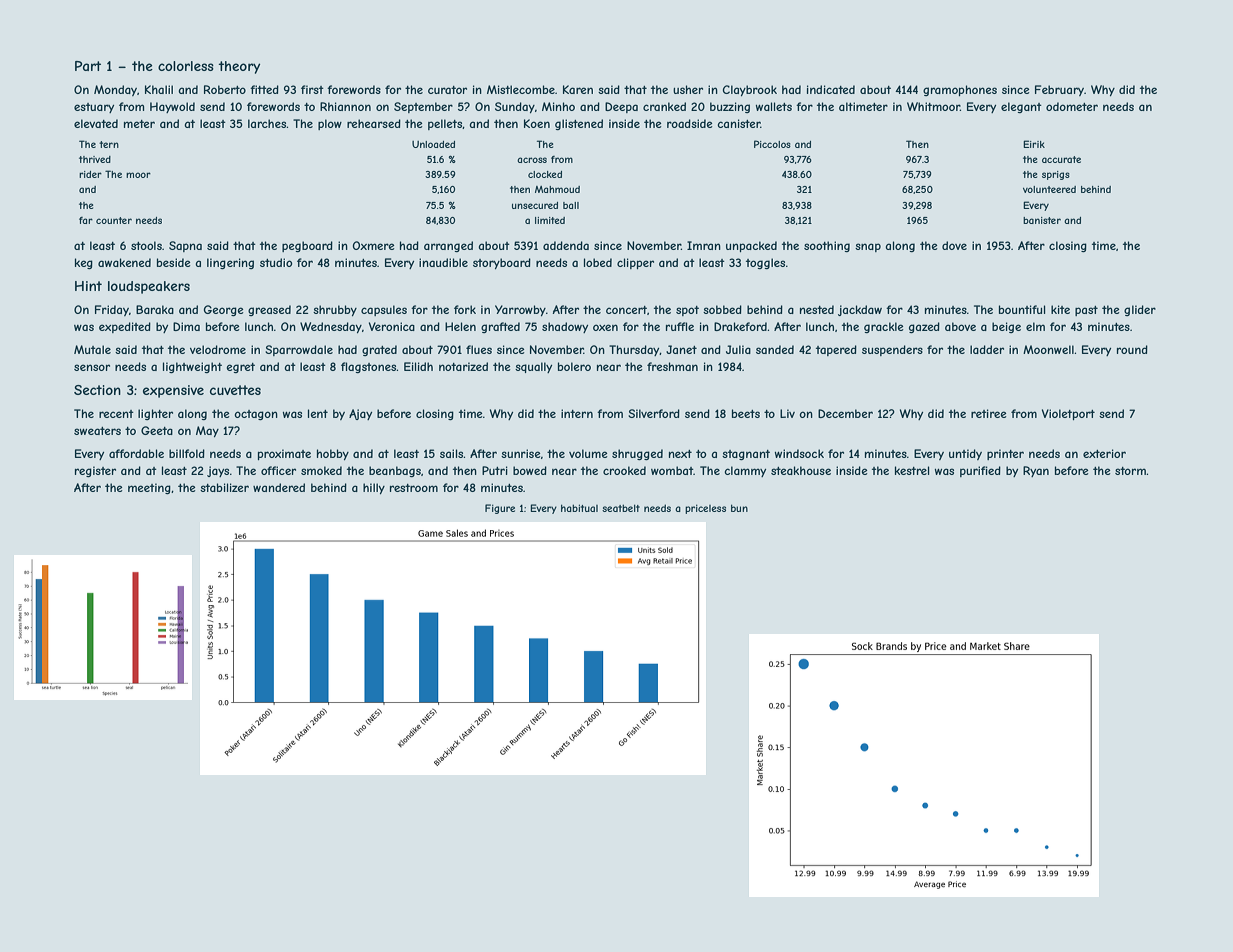 The width and height of the screenshot is (1233, 952). What do you see at coordinates (86, 220) in the screenshot?
I see `far` at bounding box center [86, 220].
